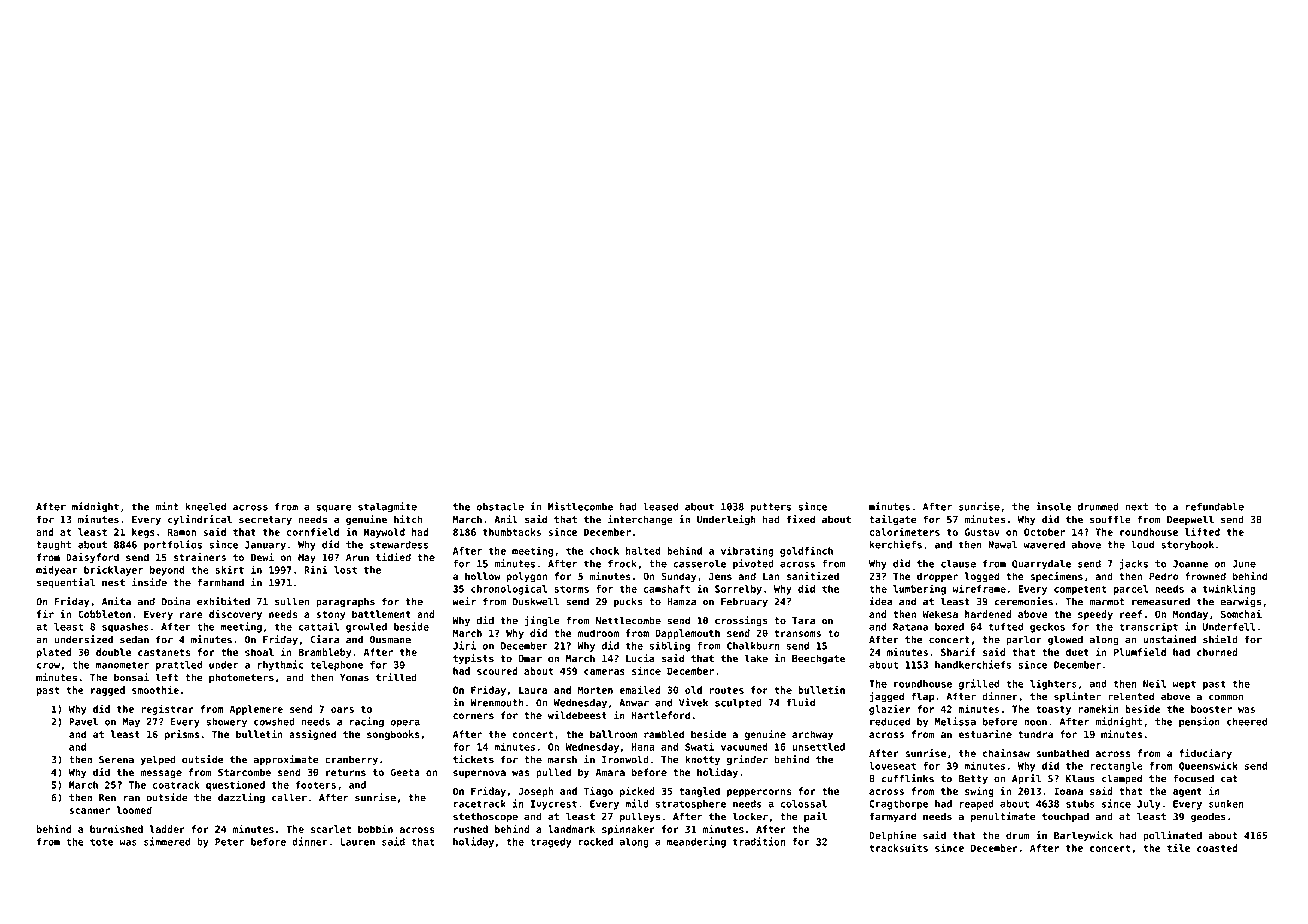  What do you see at coordinates (1053, 506) in the screenshot?
I see `insole` at bounding box center [1053, 506].
